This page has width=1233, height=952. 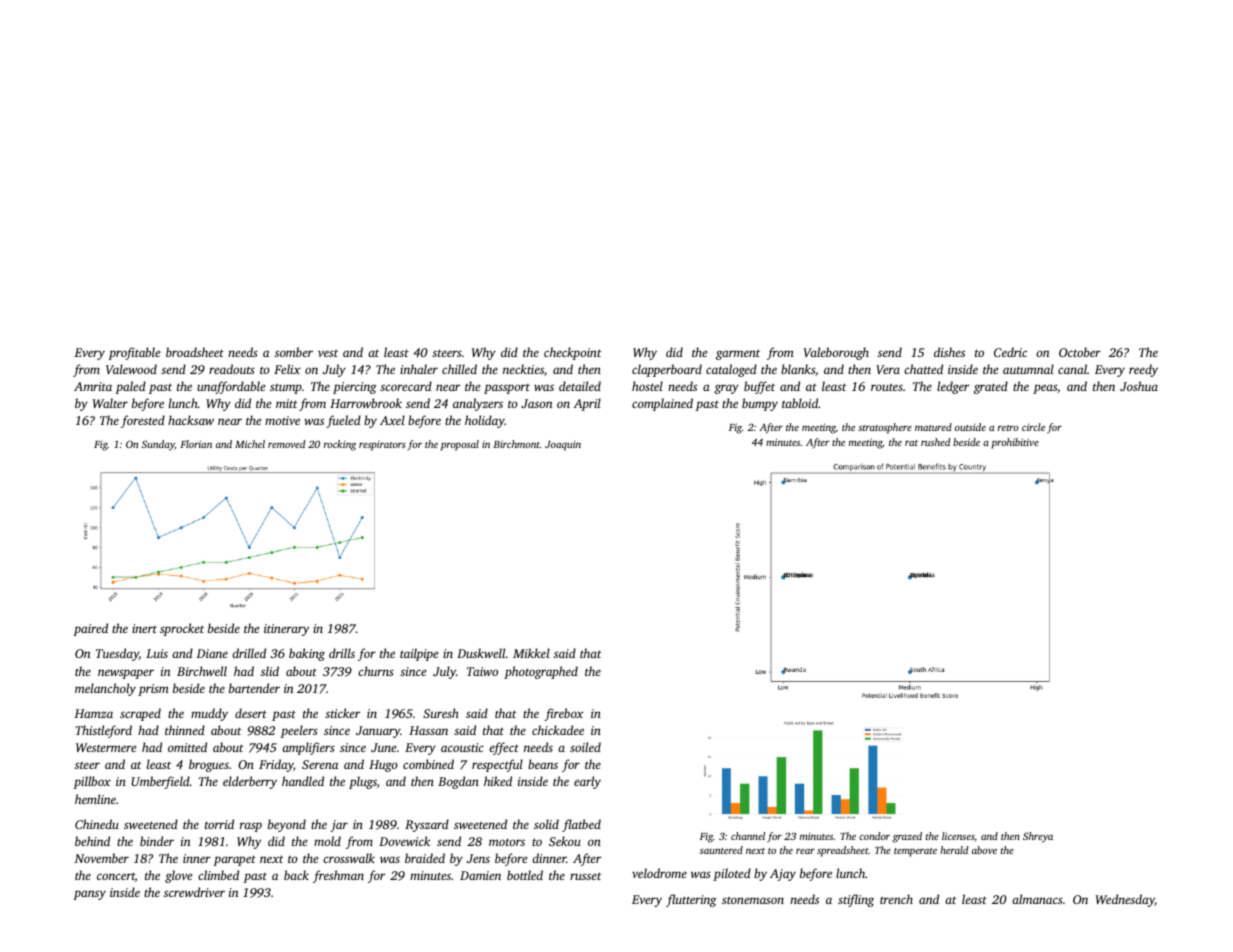 What do you see at coordinates (558, 730) in the page?
I see `chickadee` at bounding box center [558, 730].
